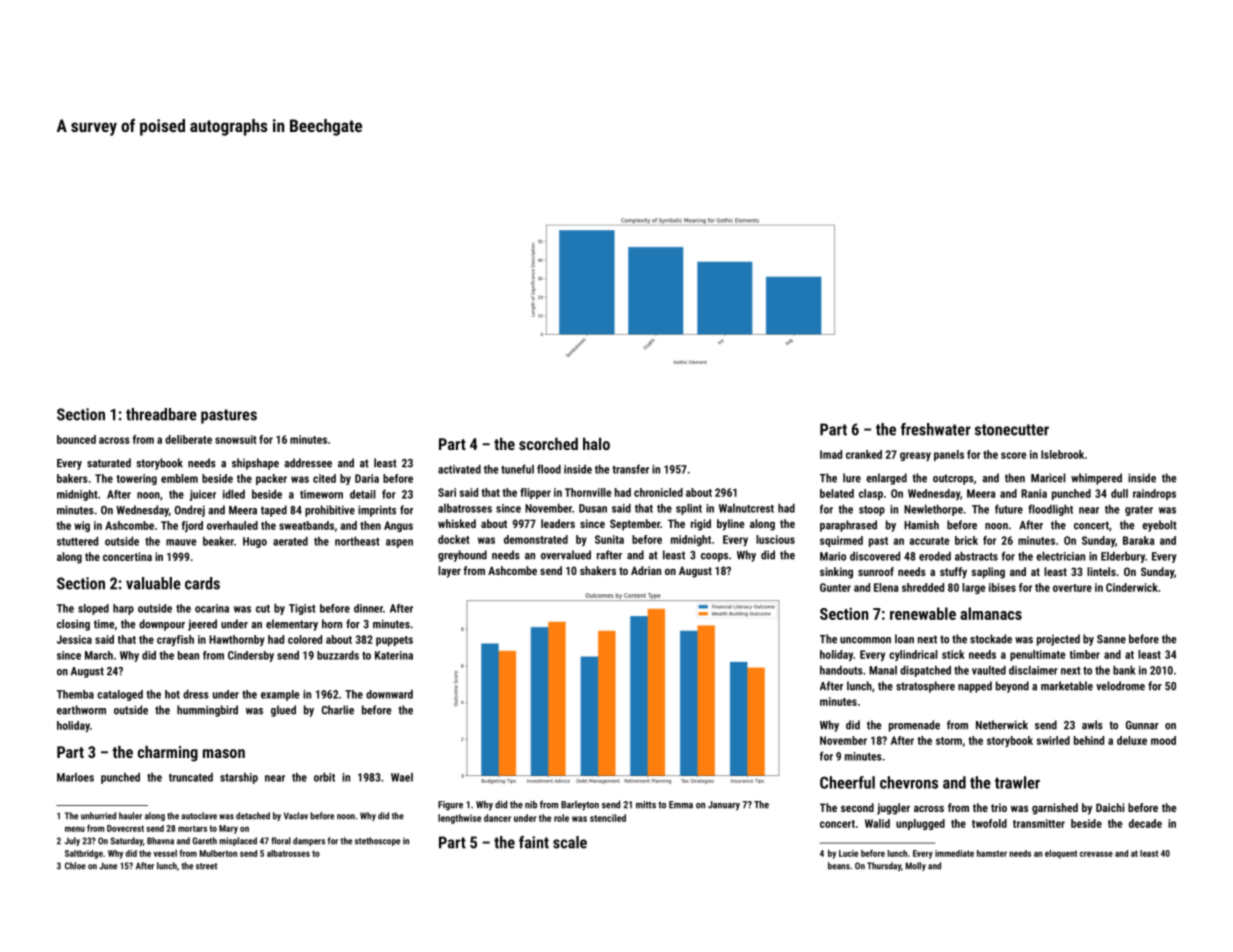 The height and width of the screenshot is (952, 1233). What do you see at coordinates (1111, 639) in the screenshot?
I see `Sanne` at bounding box center [1111, 639].
